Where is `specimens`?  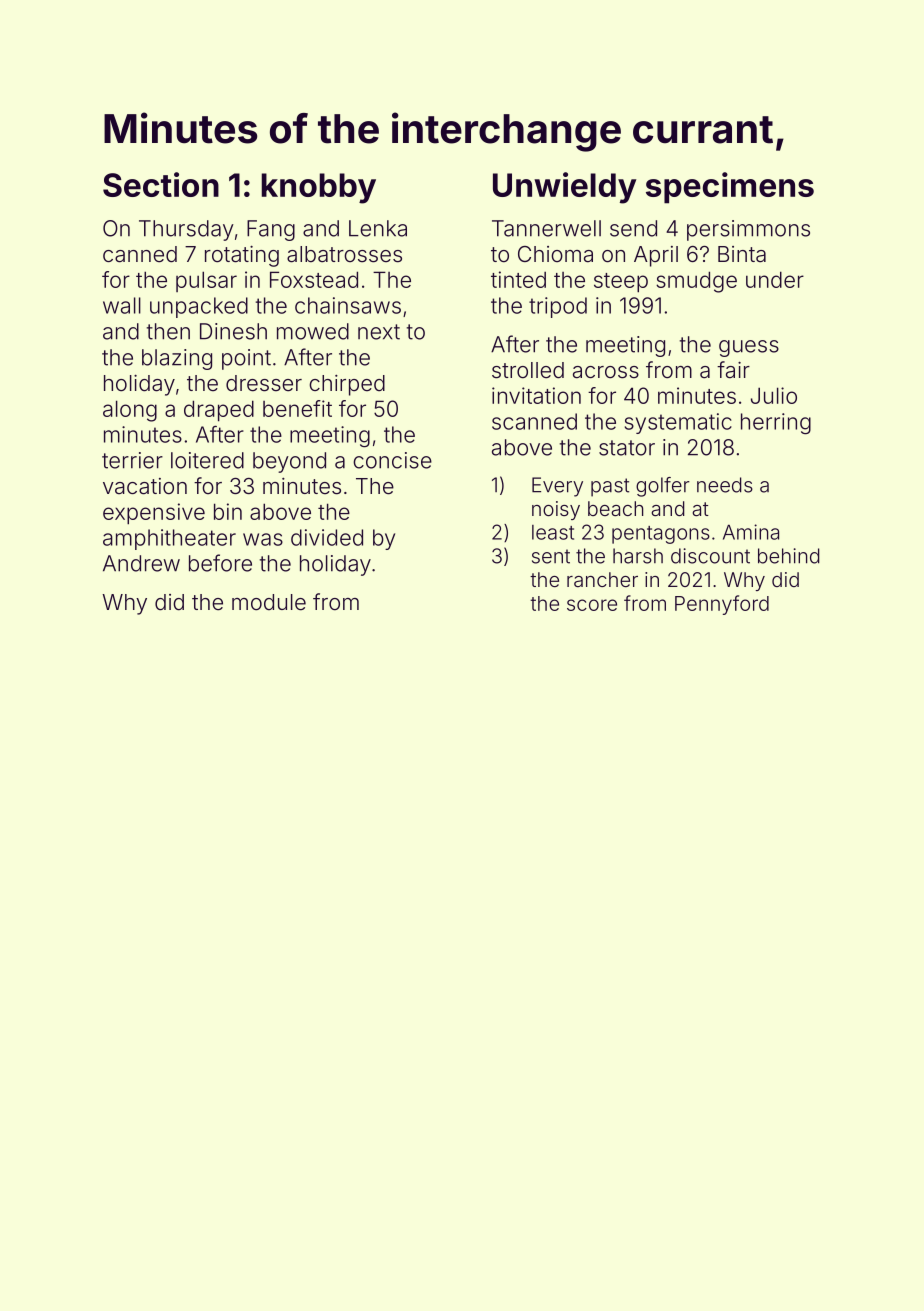 specimens is located at coordinates (730, 188).
